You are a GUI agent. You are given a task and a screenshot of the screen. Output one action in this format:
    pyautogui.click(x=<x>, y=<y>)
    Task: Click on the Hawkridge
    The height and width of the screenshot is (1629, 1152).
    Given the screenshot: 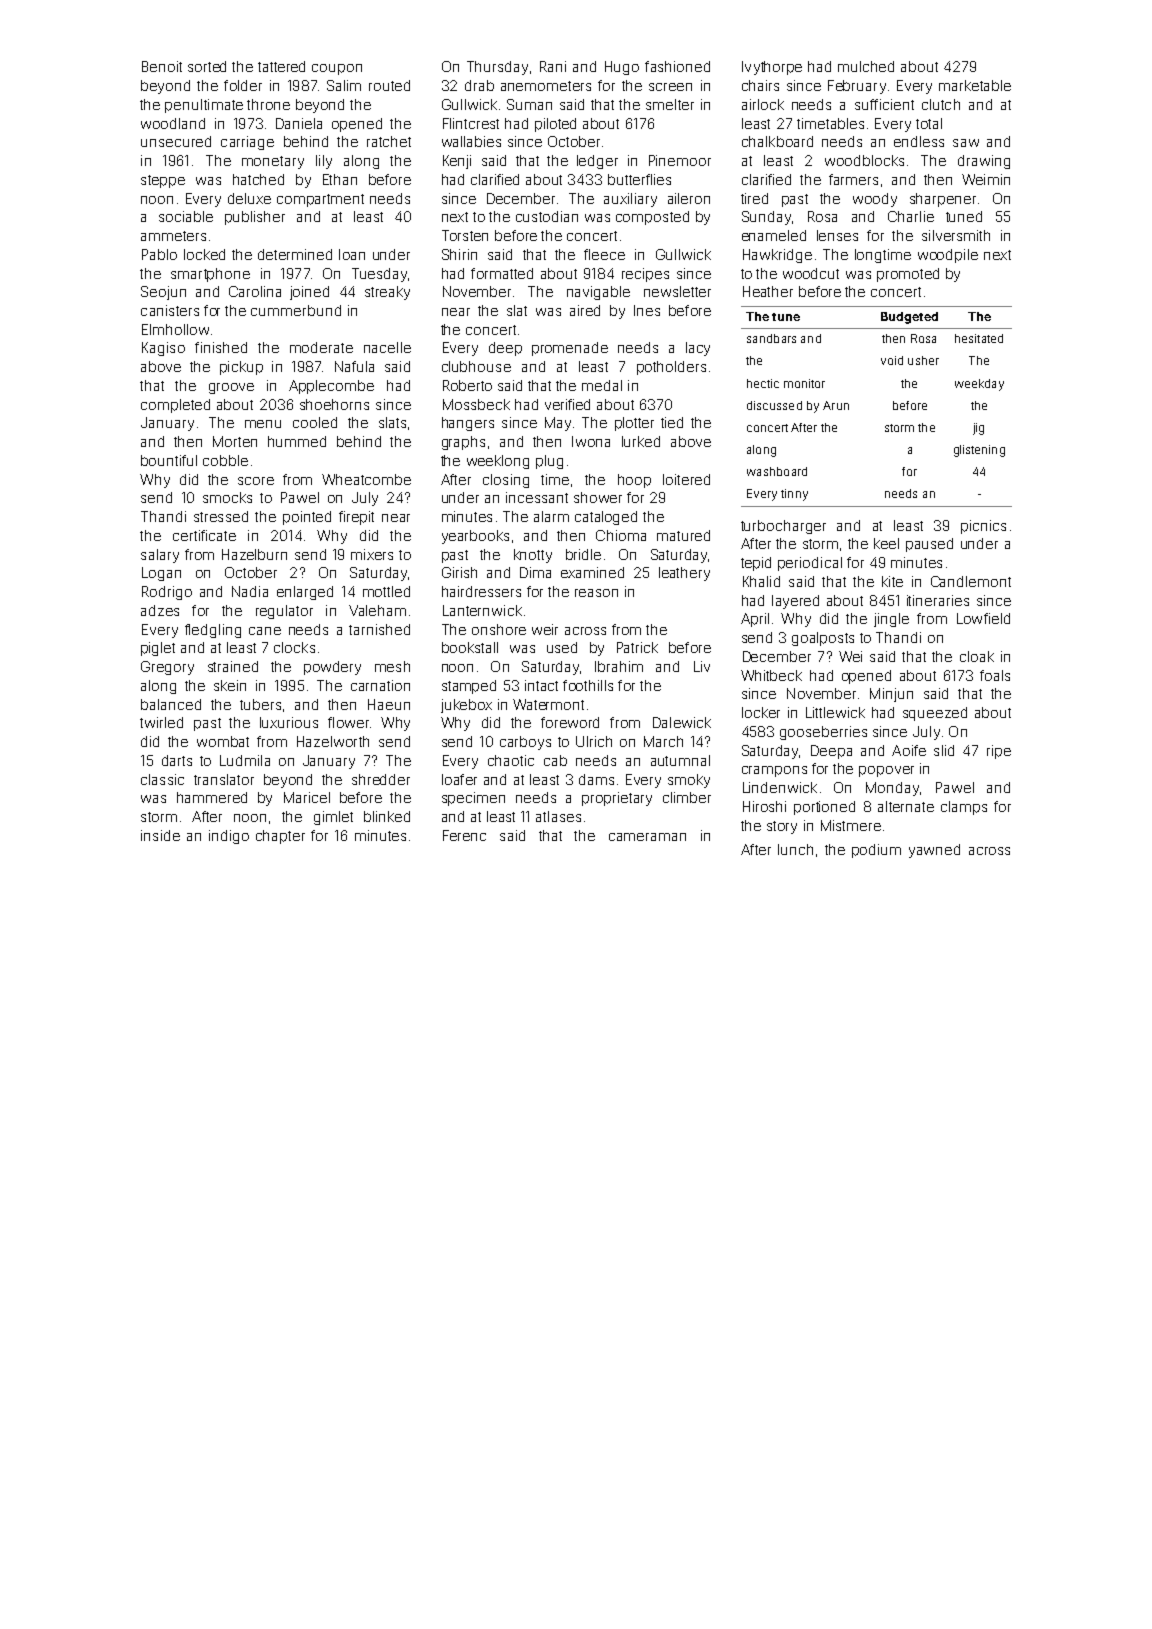 What is the action you would take?
    pyautogui.click(x=777, y=256)
